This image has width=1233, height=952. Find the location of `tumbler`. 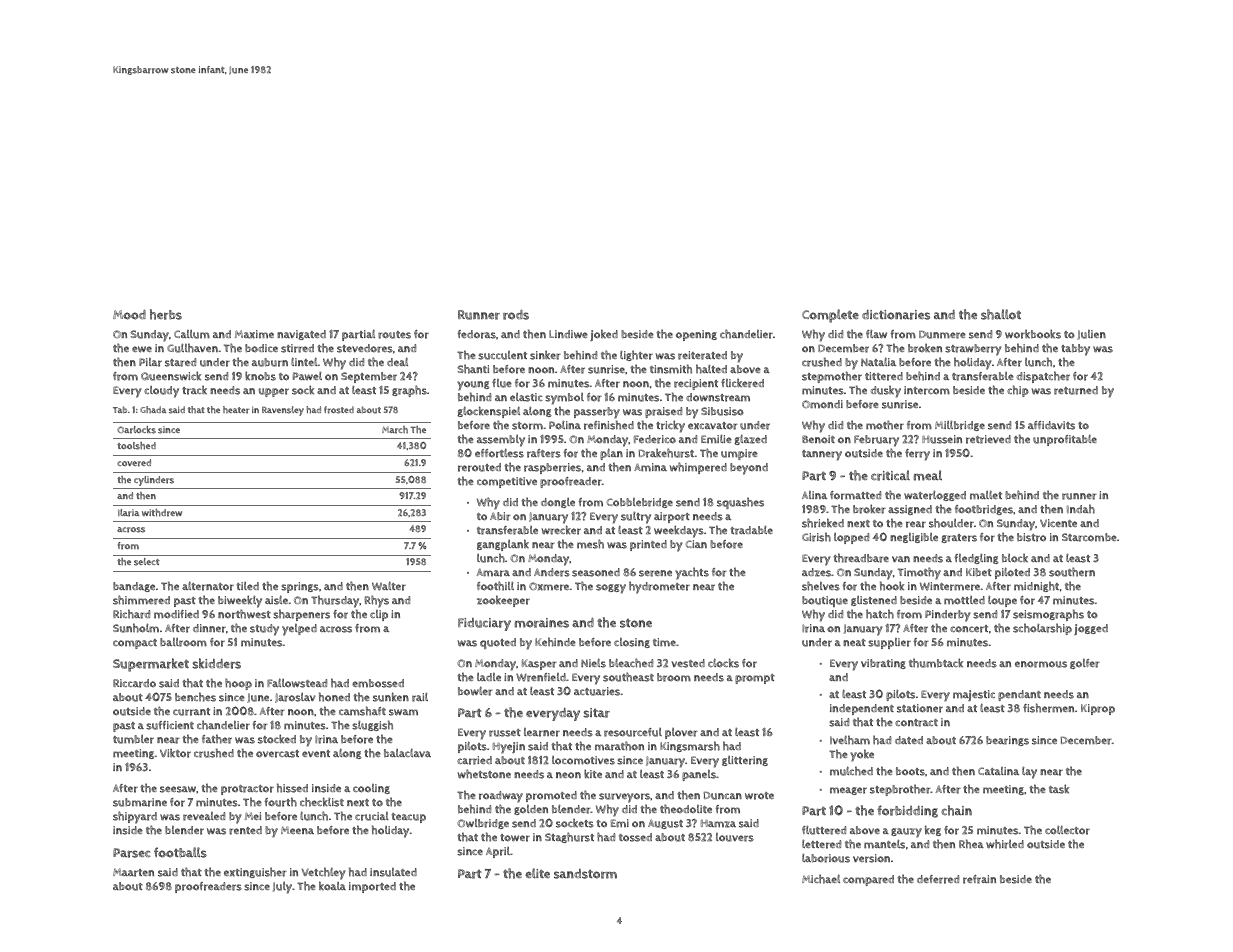

tumbler is located at coordinates (133, 739).
